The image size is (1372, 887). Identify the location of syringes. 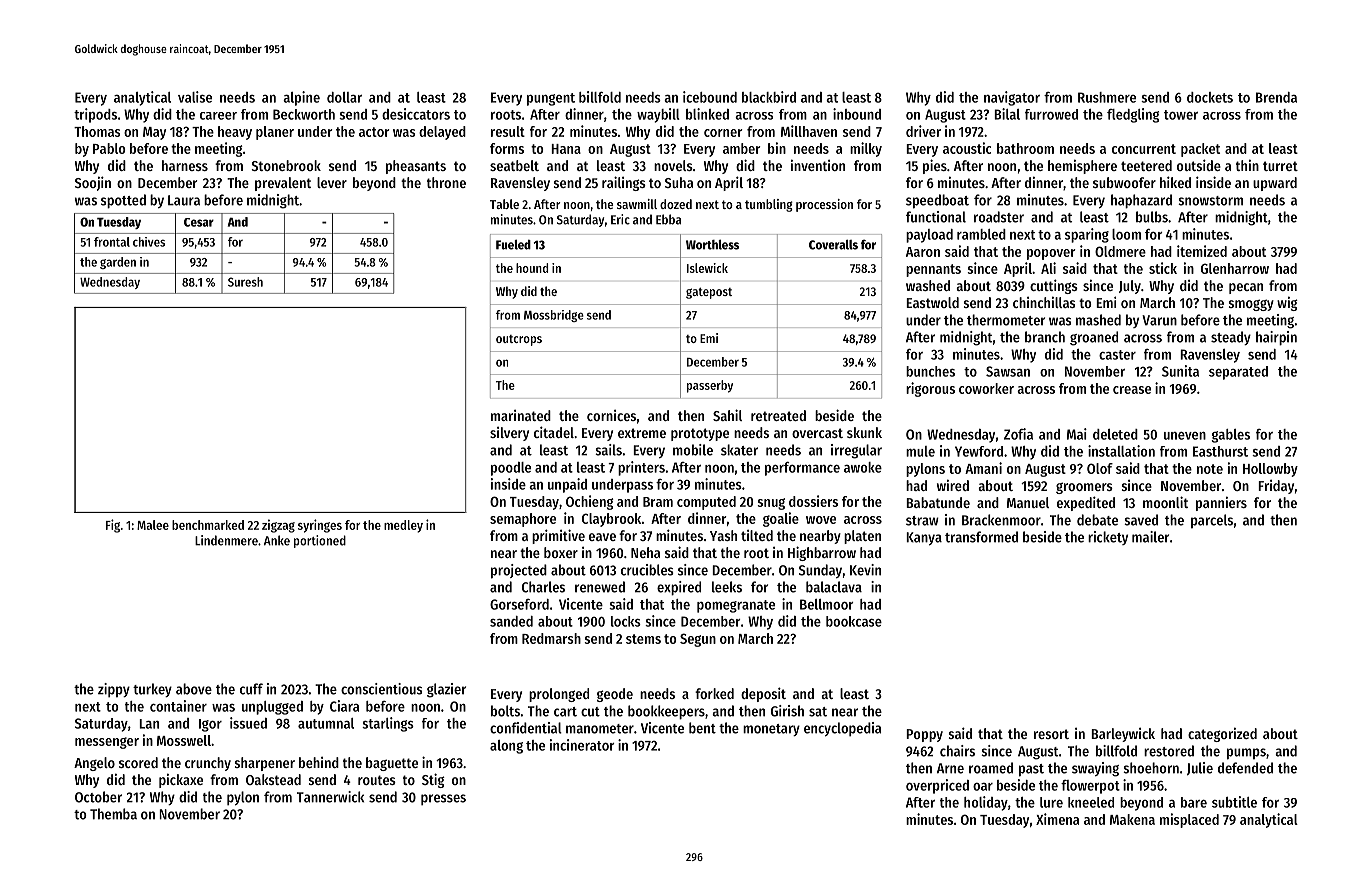
(320, 526).
